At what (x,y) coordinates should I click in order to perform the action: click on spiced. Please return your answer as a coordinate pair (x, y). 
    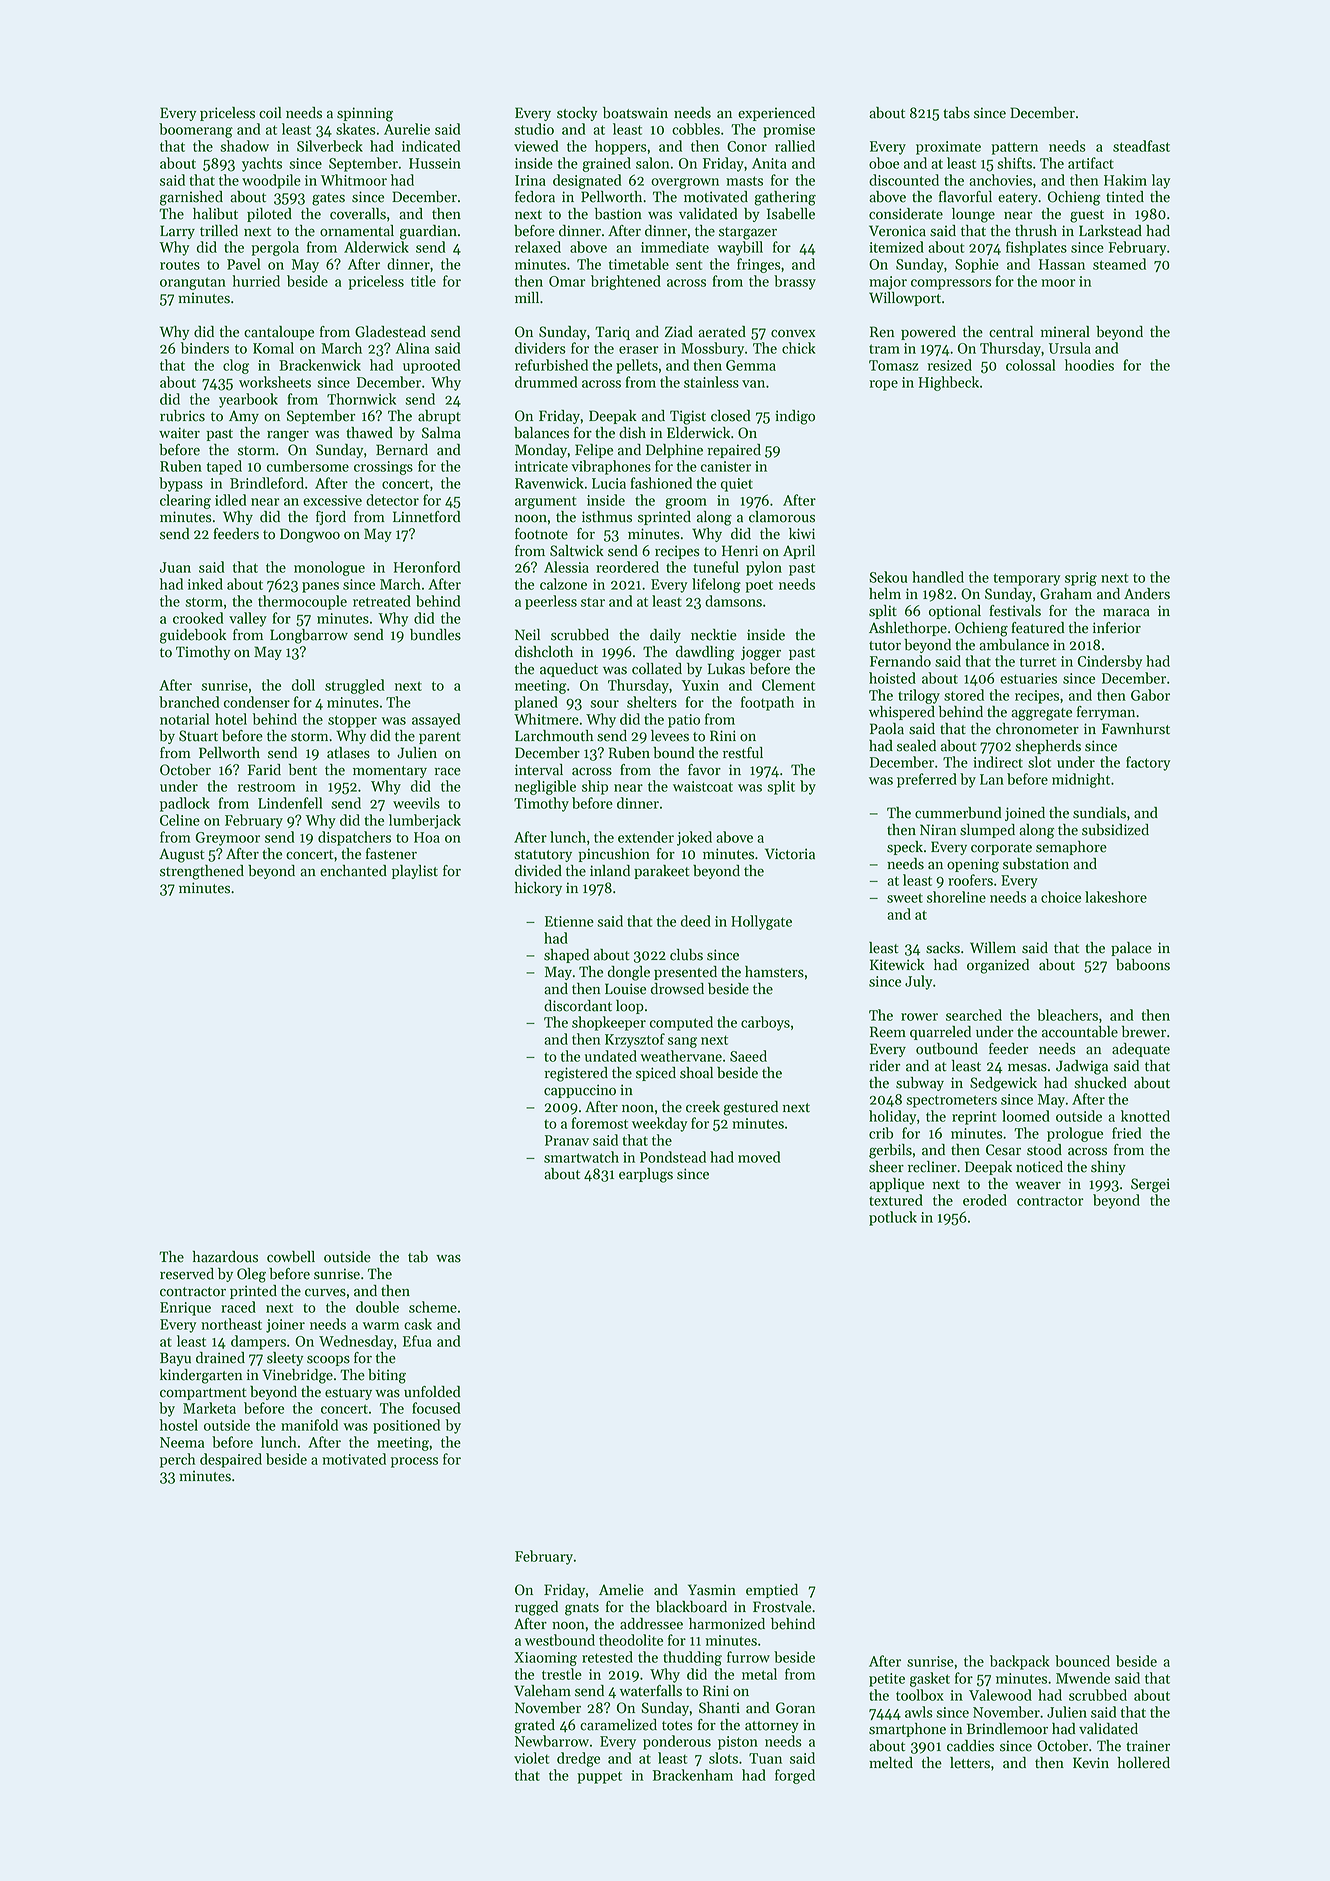
    Looking at the image, I should click on (656, 1074).
